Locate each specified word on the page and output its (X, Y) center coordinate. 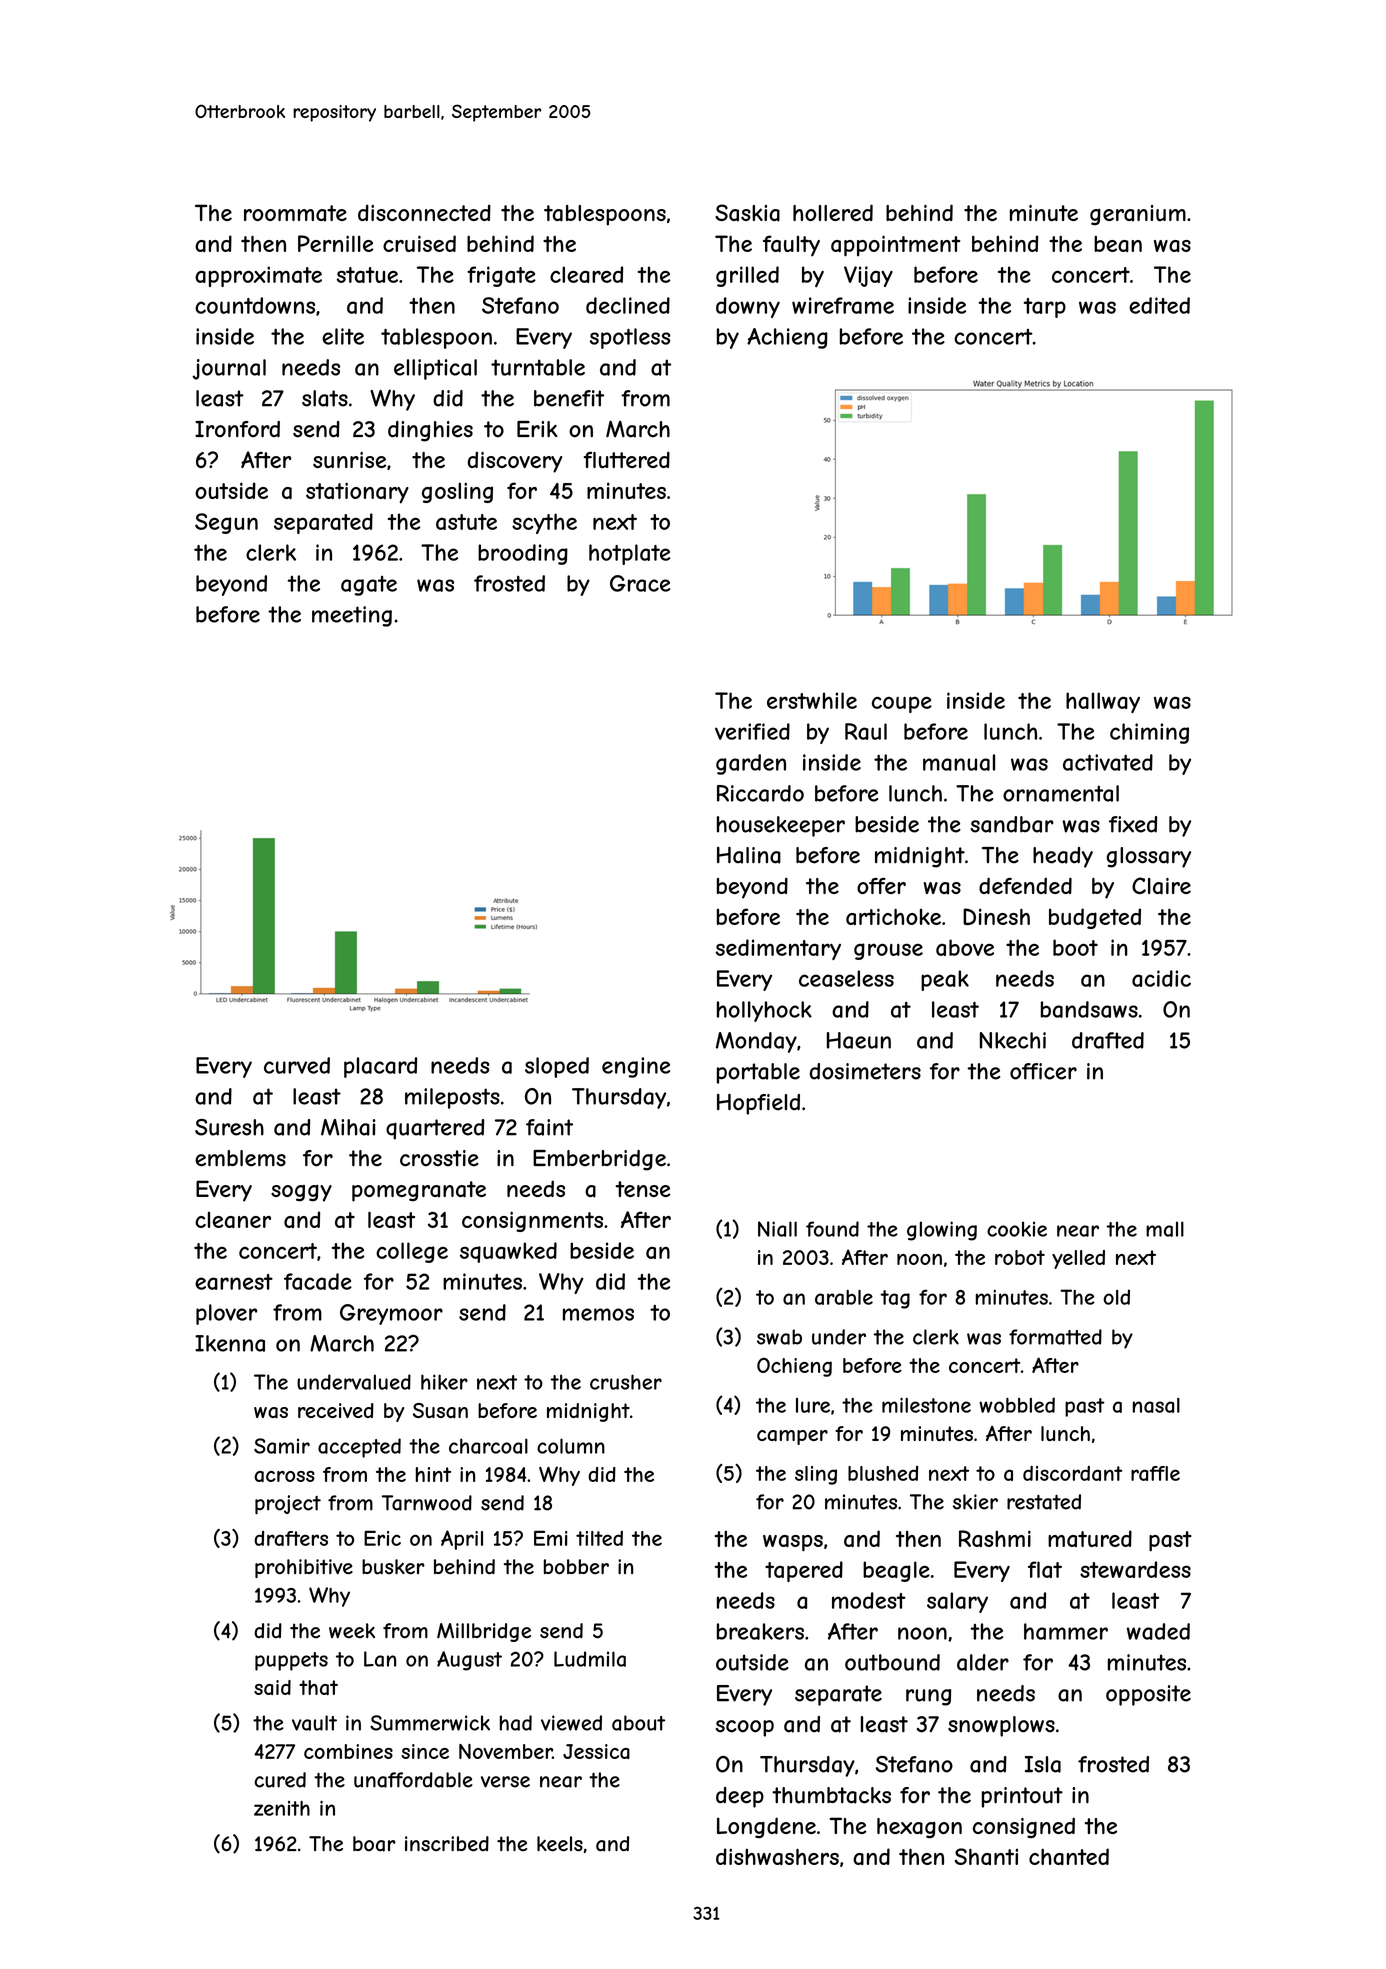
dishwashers (777, 1856)
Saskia (747, 213)
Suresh (229, 1127)
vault (314, 1723)
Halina (749, 855)
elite (343, 336)
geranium (1138, 215)
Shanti (986, 1856)
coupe (902, 704)
